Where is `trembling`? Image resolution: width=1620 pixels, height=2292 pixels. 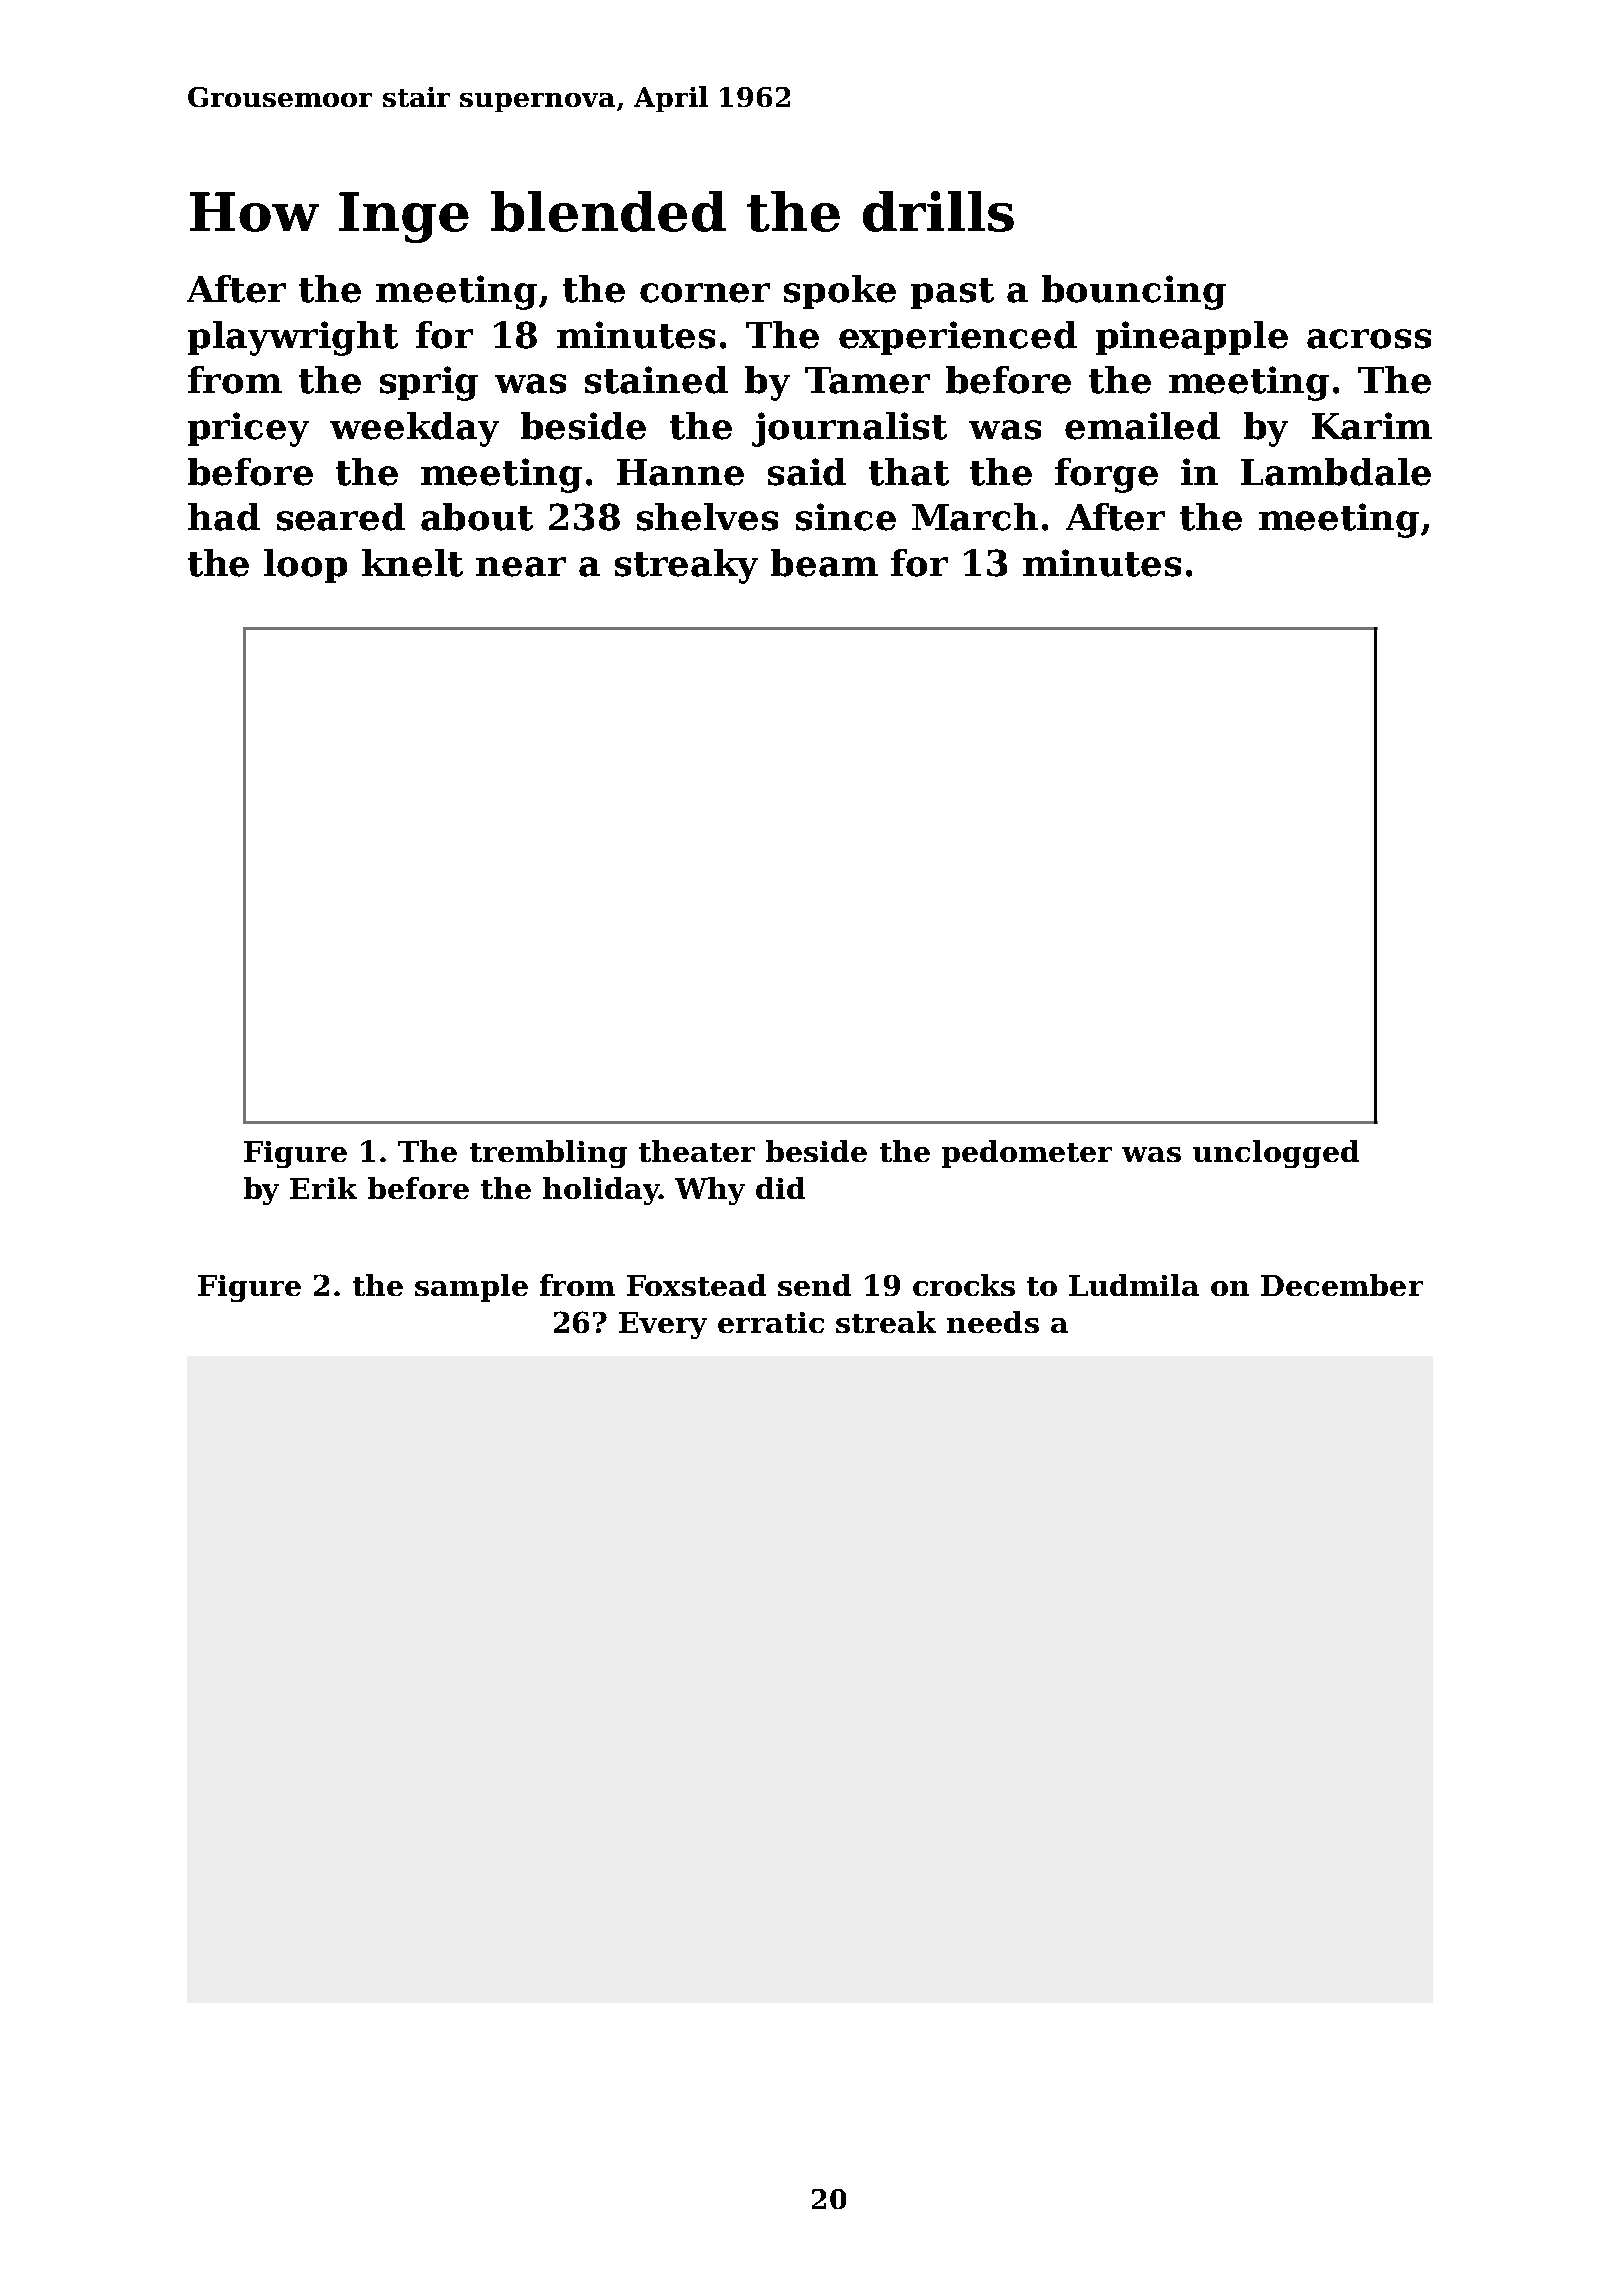 trembling is located at coordinates (548, 1154).
